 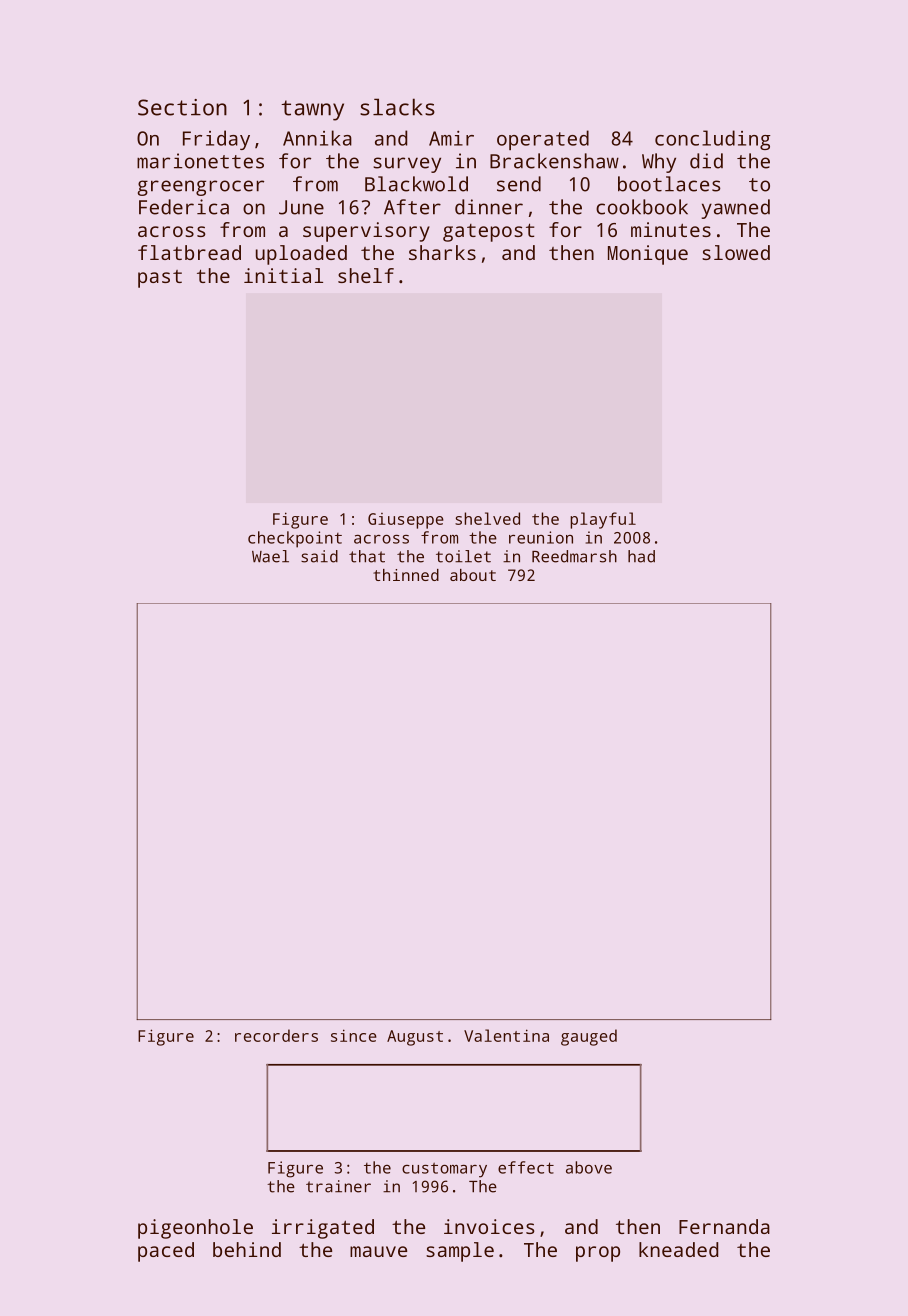 I want to click on gauged, so click(x=589, y=1037).
